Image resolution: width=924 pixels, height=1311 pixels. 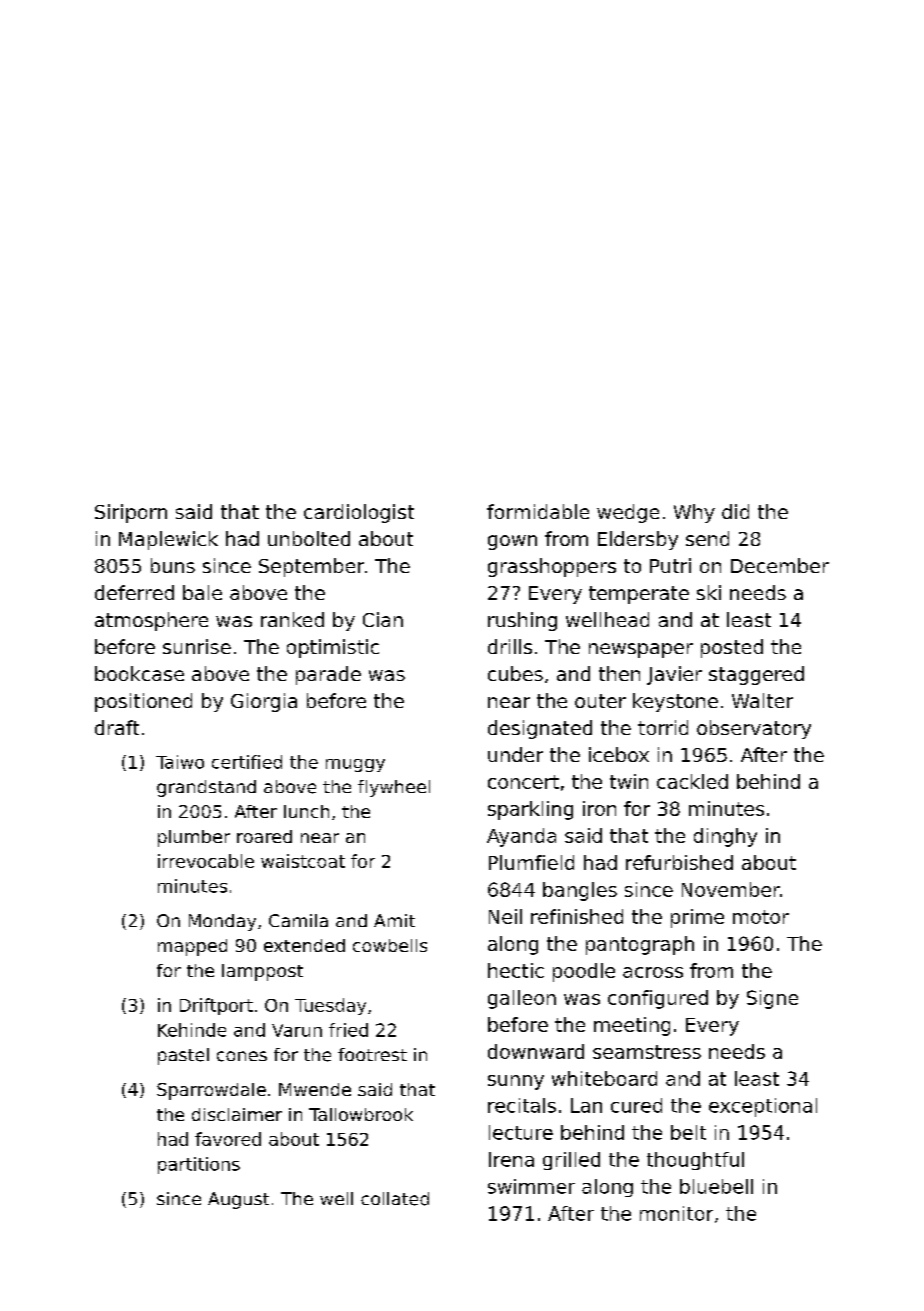 What do you see at coordinates (168, 540) in the screenshot?
I see `Maplewick` at bounding box center [168, 540].
